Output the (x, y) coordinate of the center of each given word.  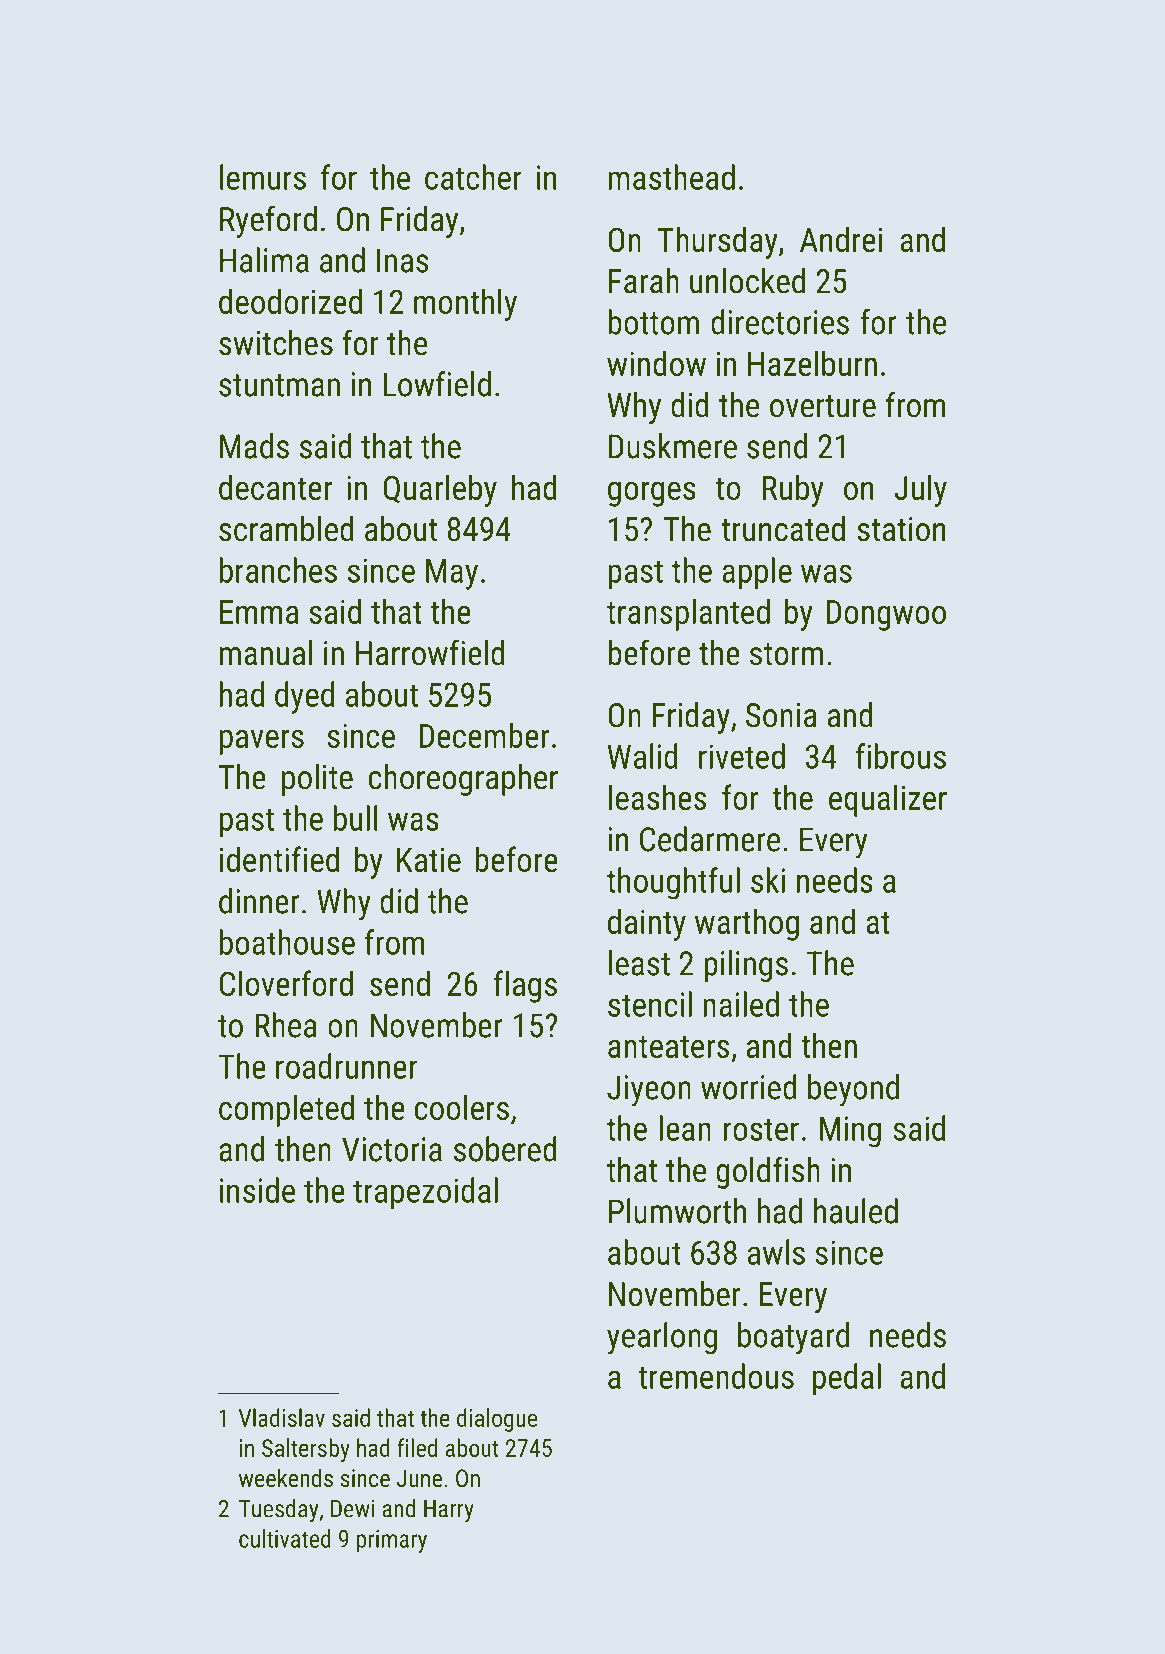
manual (266, 653)
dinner (259, 901)
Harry (449, 1511)
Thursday (718, 242)
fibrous (901, 756)
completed (286, 1110)
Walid (642, 756)
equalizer (888, 800)
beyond (853, 1090)
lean (685, 1128)
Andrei (841, 239)
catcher (473, 177)
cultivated (285, 1538)
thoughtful (673, 883)
